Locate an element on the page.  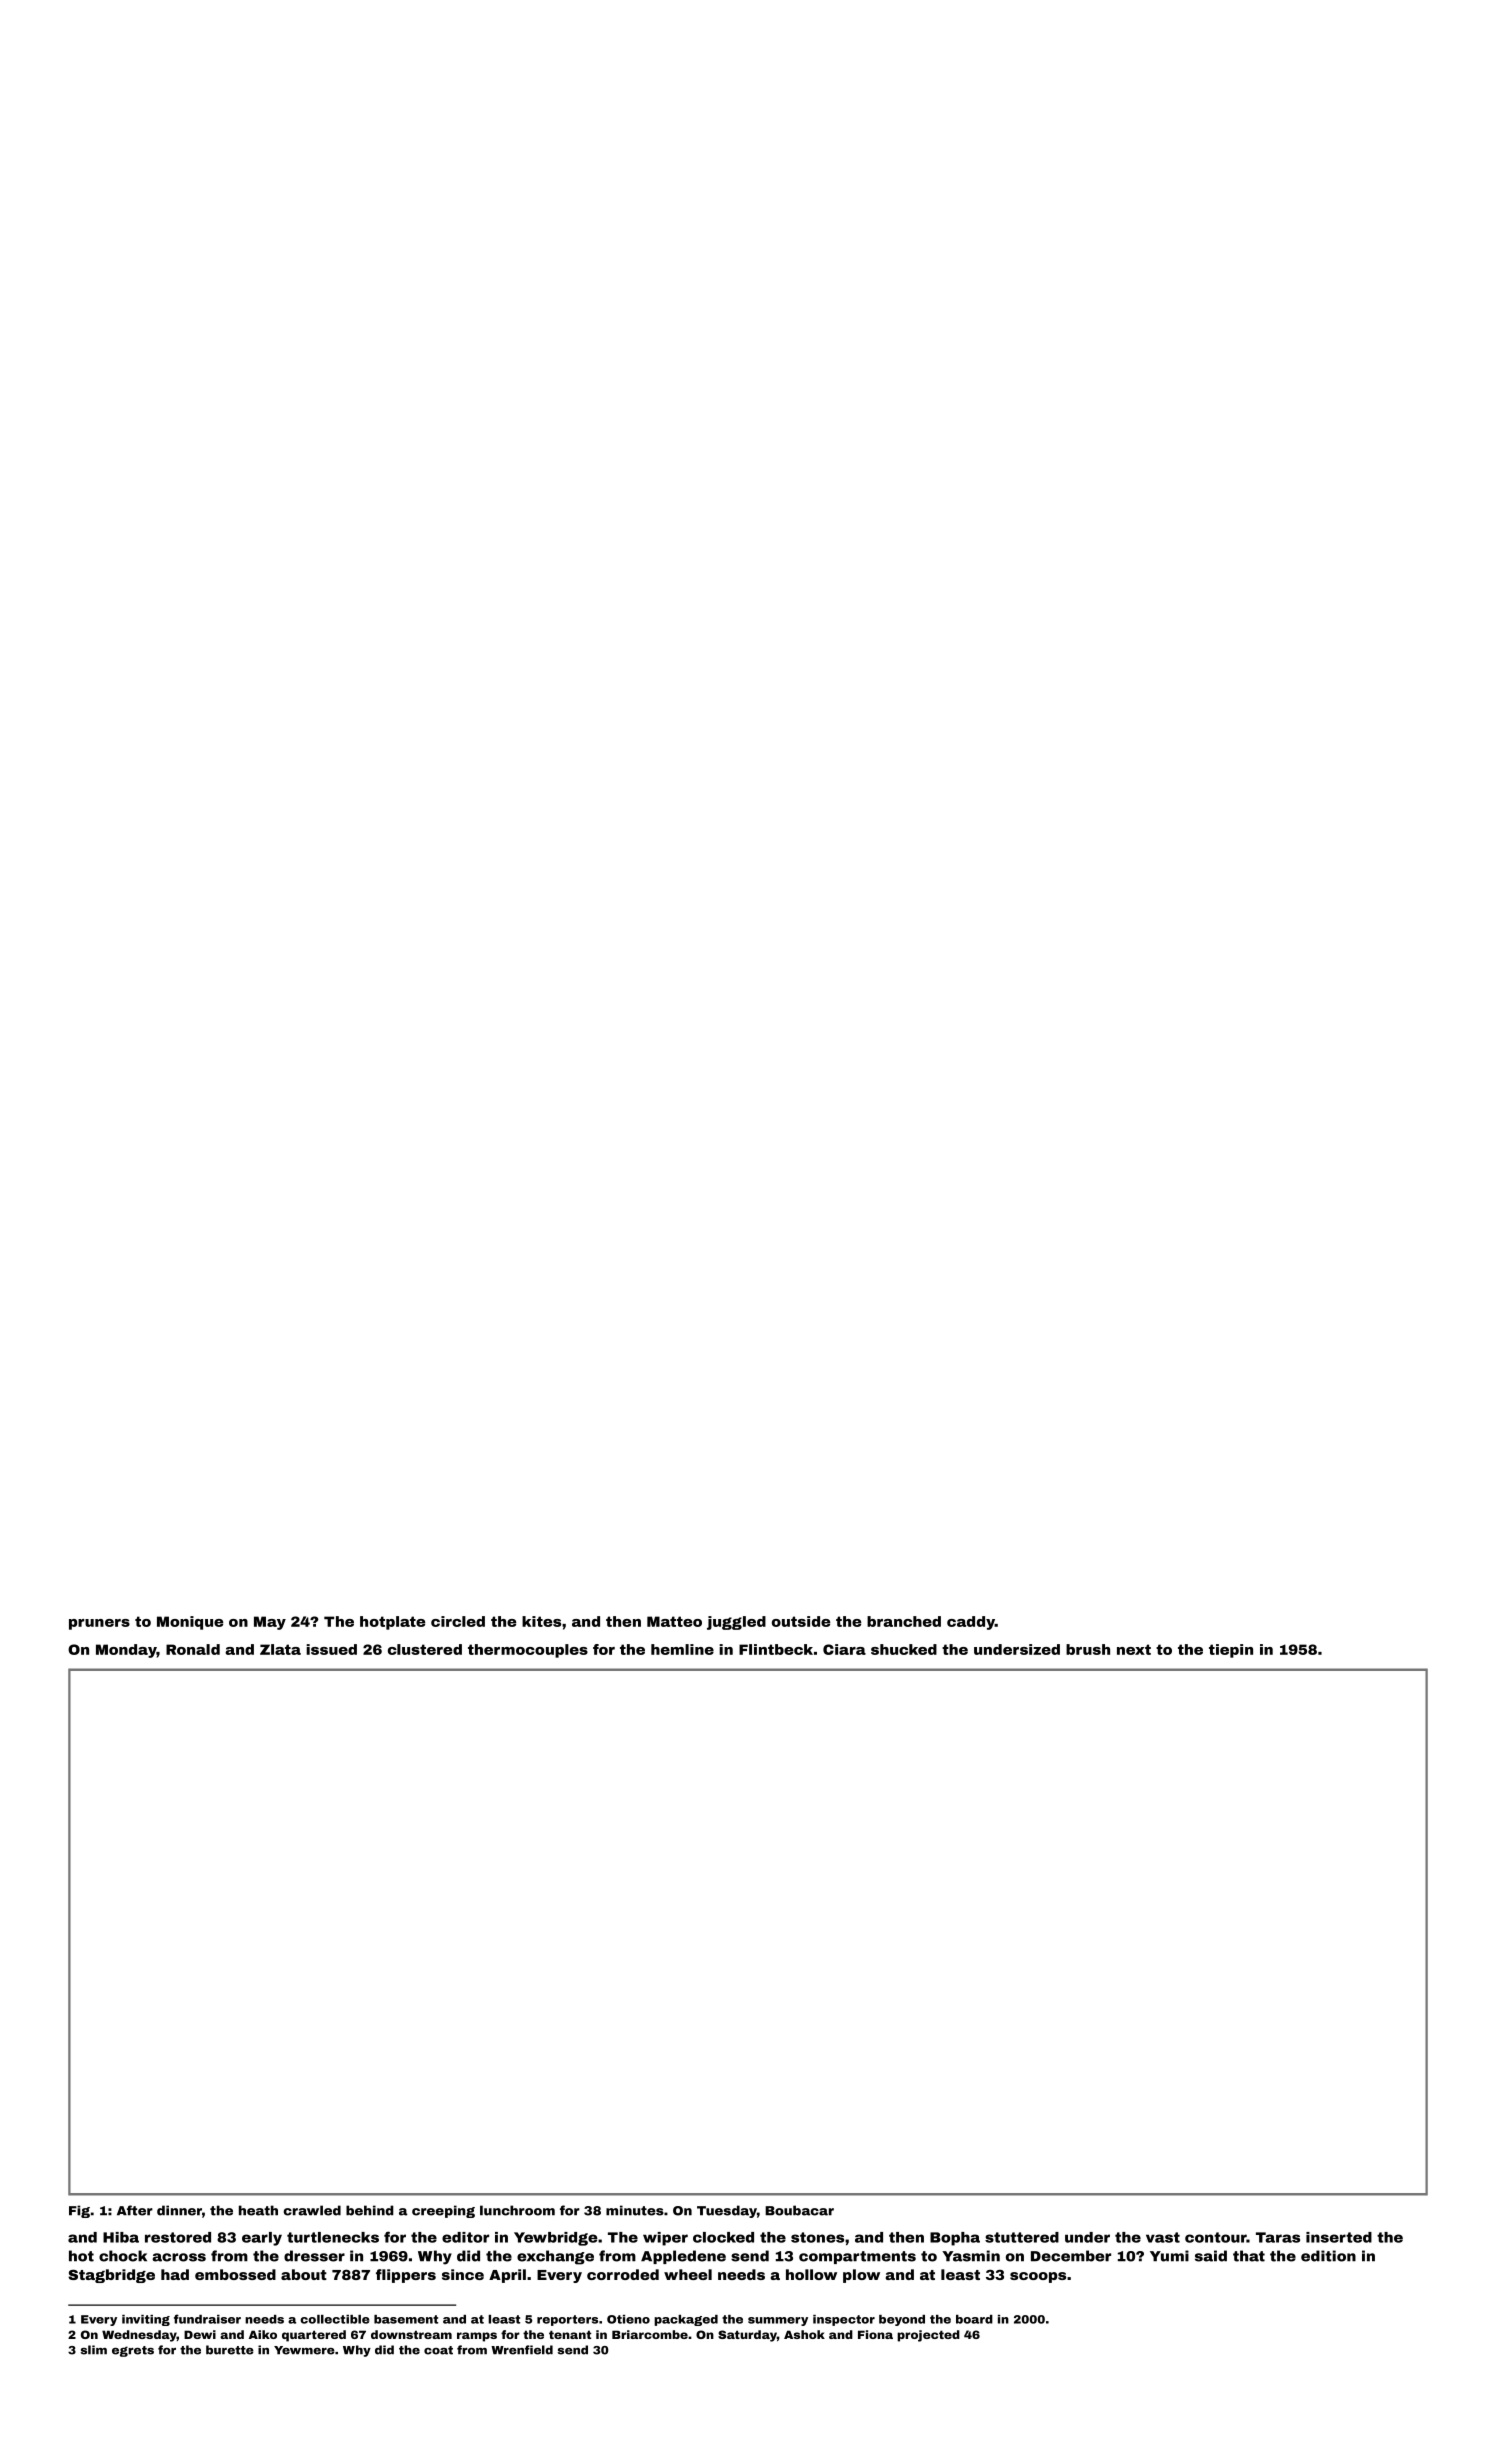
After is located at coordinates (135, 2210).
